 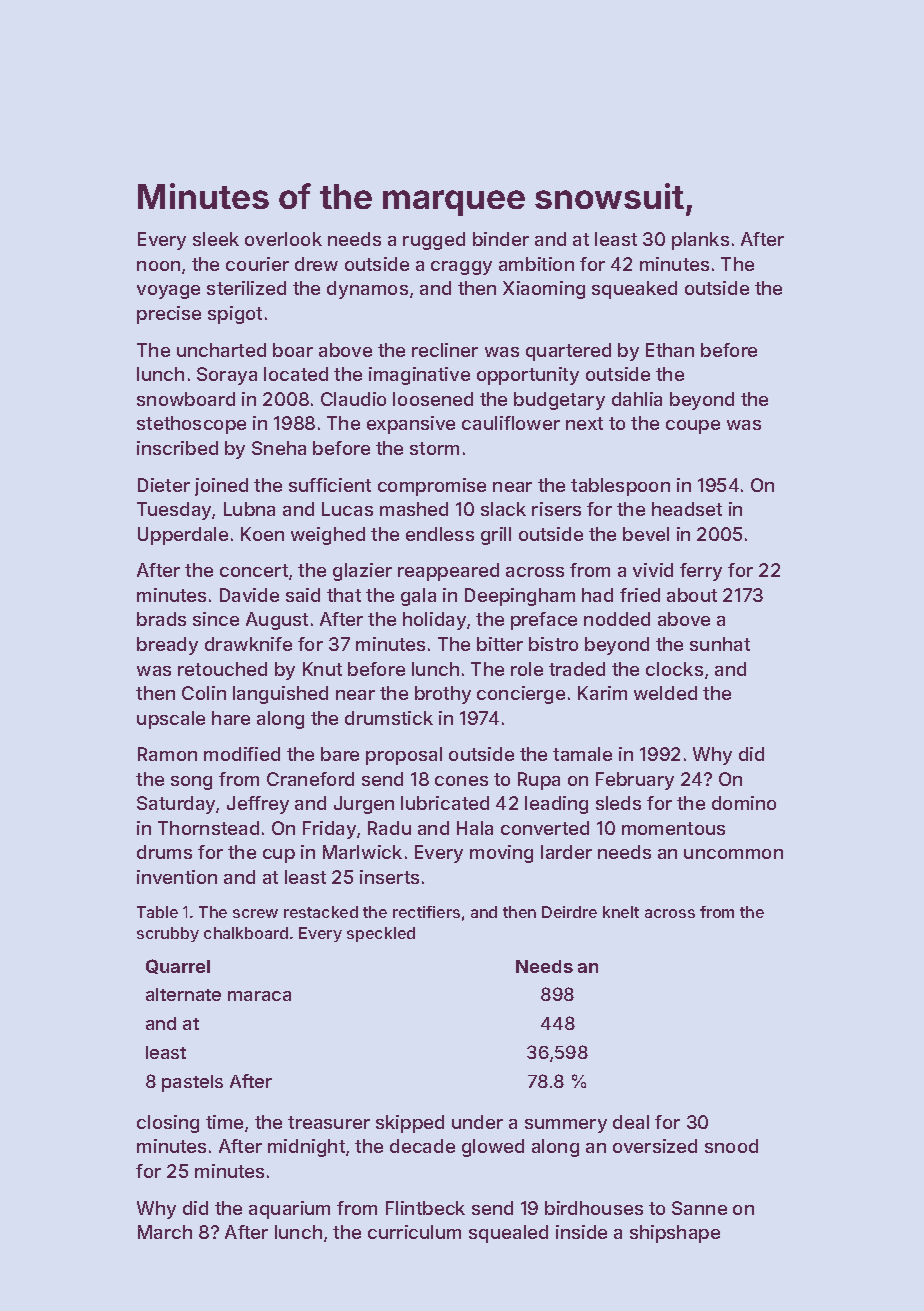 I want to click on precise, so click(x=169, y=315).
